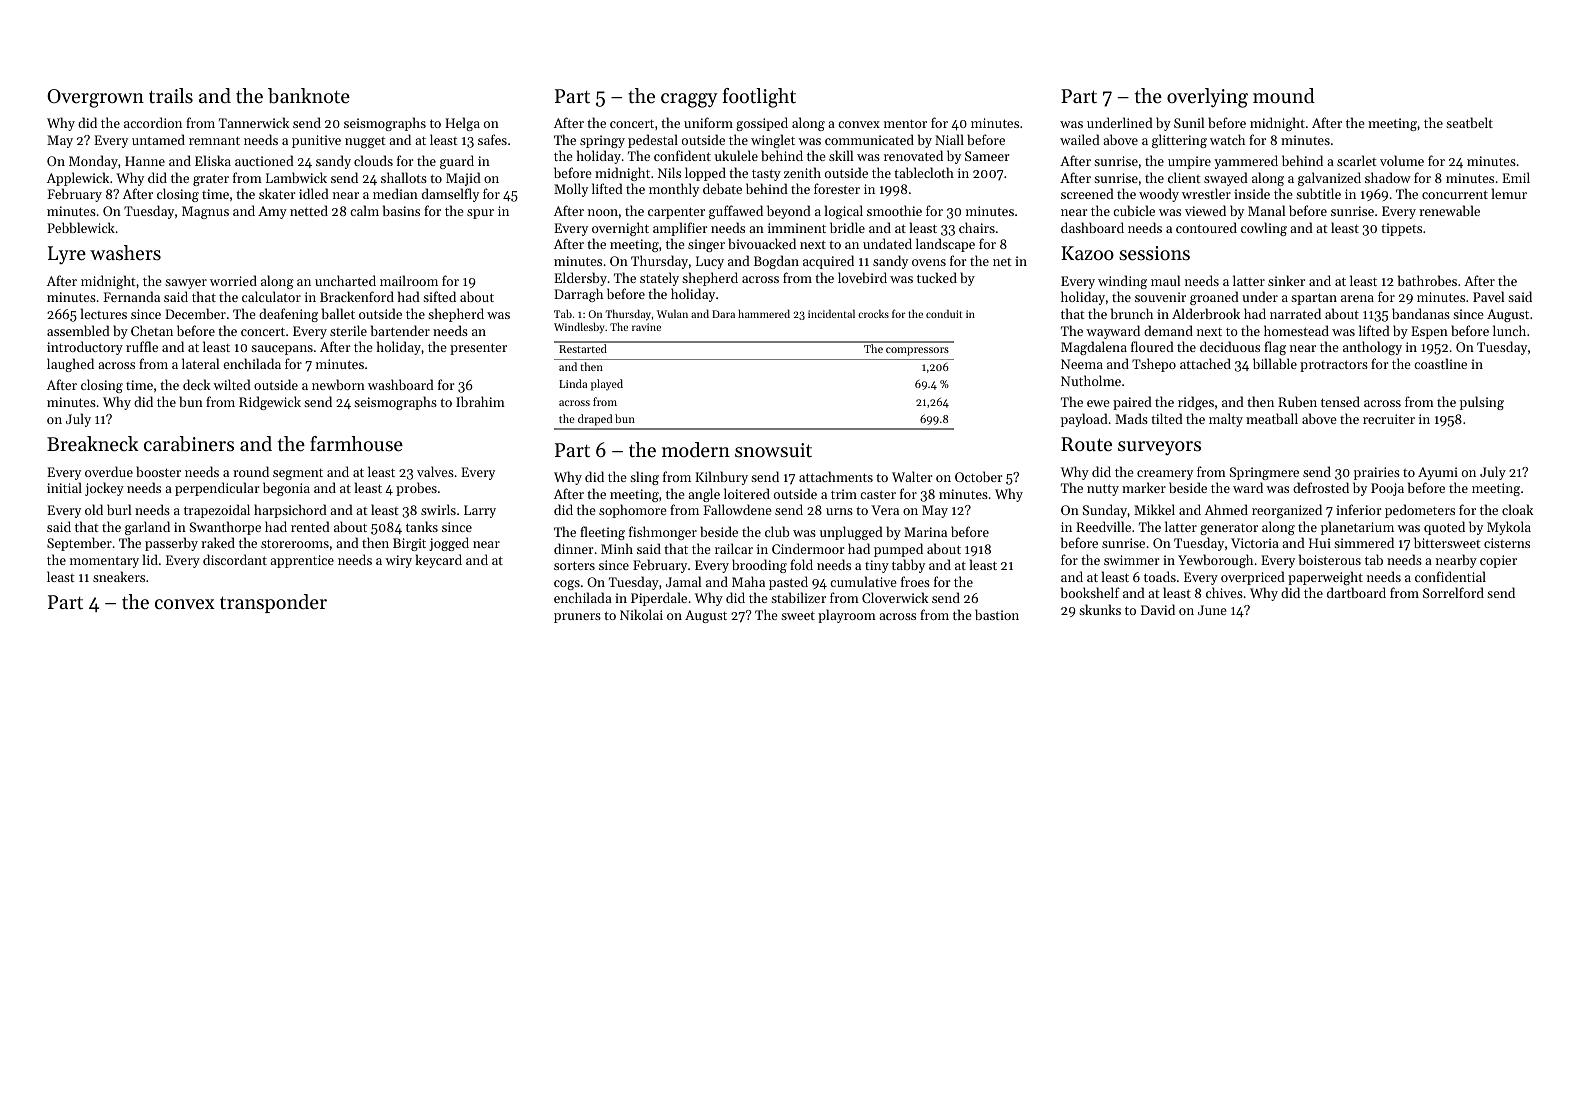 This screenshot has width=1581, height=1118. Describe the element at coordinates (1438, 473) in the screenshot. I see `Ayumi` at that location.
